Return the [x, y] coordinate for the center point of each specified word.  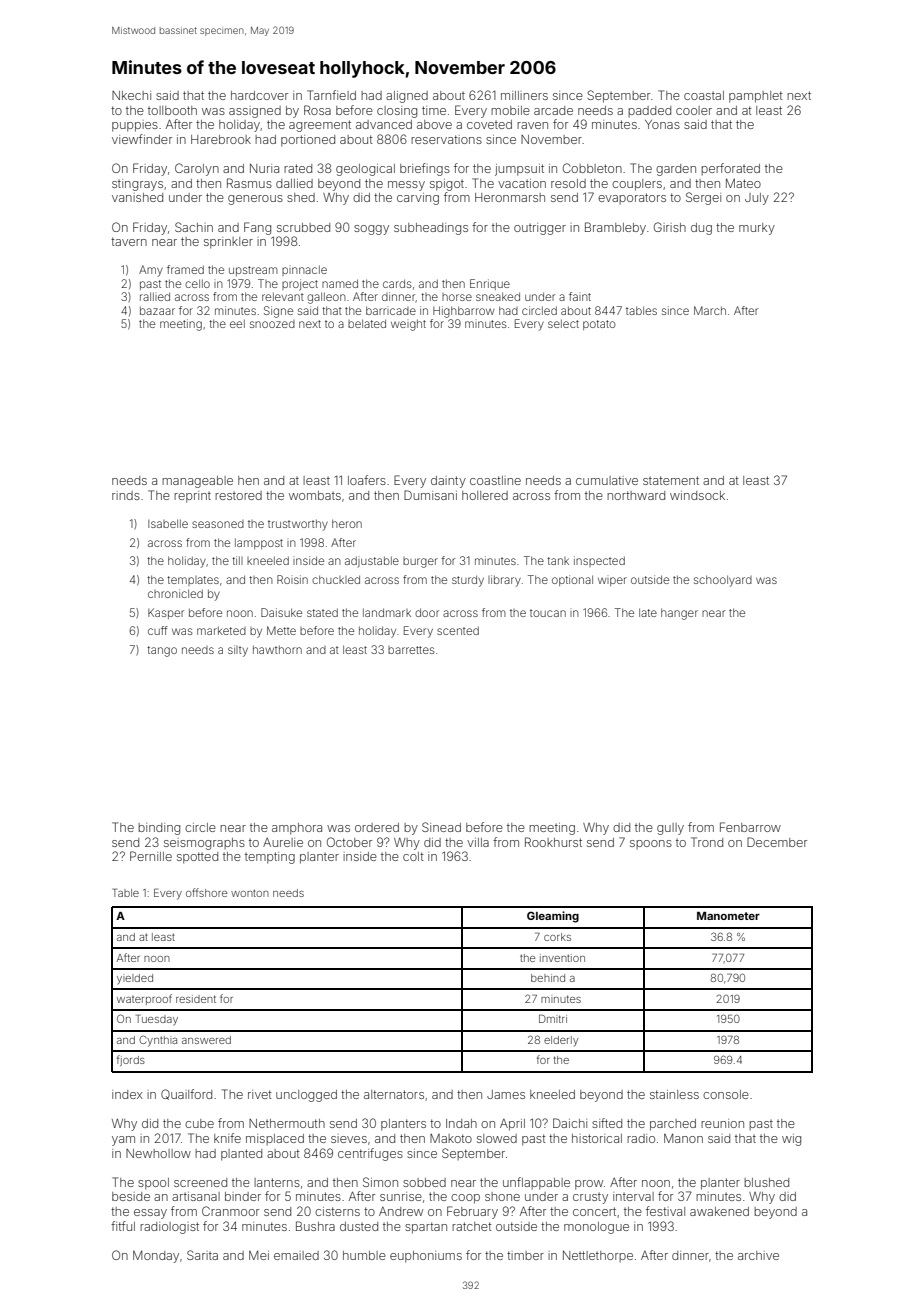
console [726, 1094]
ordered [377, 827]
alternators [394, 1094]
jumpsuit [519, 170]
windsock [697, 495]
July [757, 199]
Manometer [728, 916]
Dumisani [430, 495]
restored [238, 495]
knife [227, 1138]
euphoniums [426, 1257]
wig [791, 1140]
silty [238, 651]
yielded [135, 979]
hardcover [259, 95]
